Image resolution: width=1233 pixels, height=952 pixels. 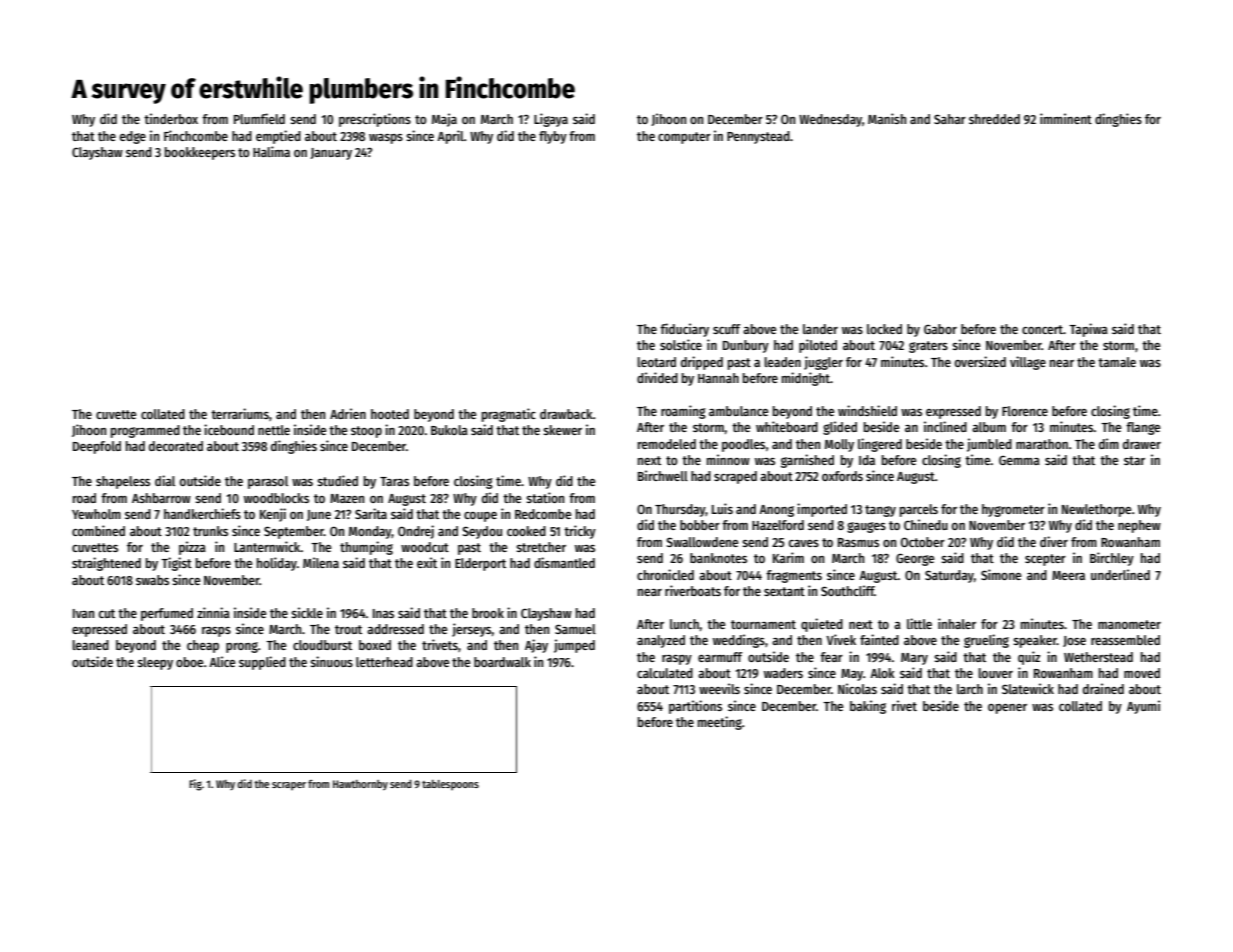 What do you see at coordinates (259, 118) in the screenshot?
I see `Plumfield` at bounding box center [259, 118].
